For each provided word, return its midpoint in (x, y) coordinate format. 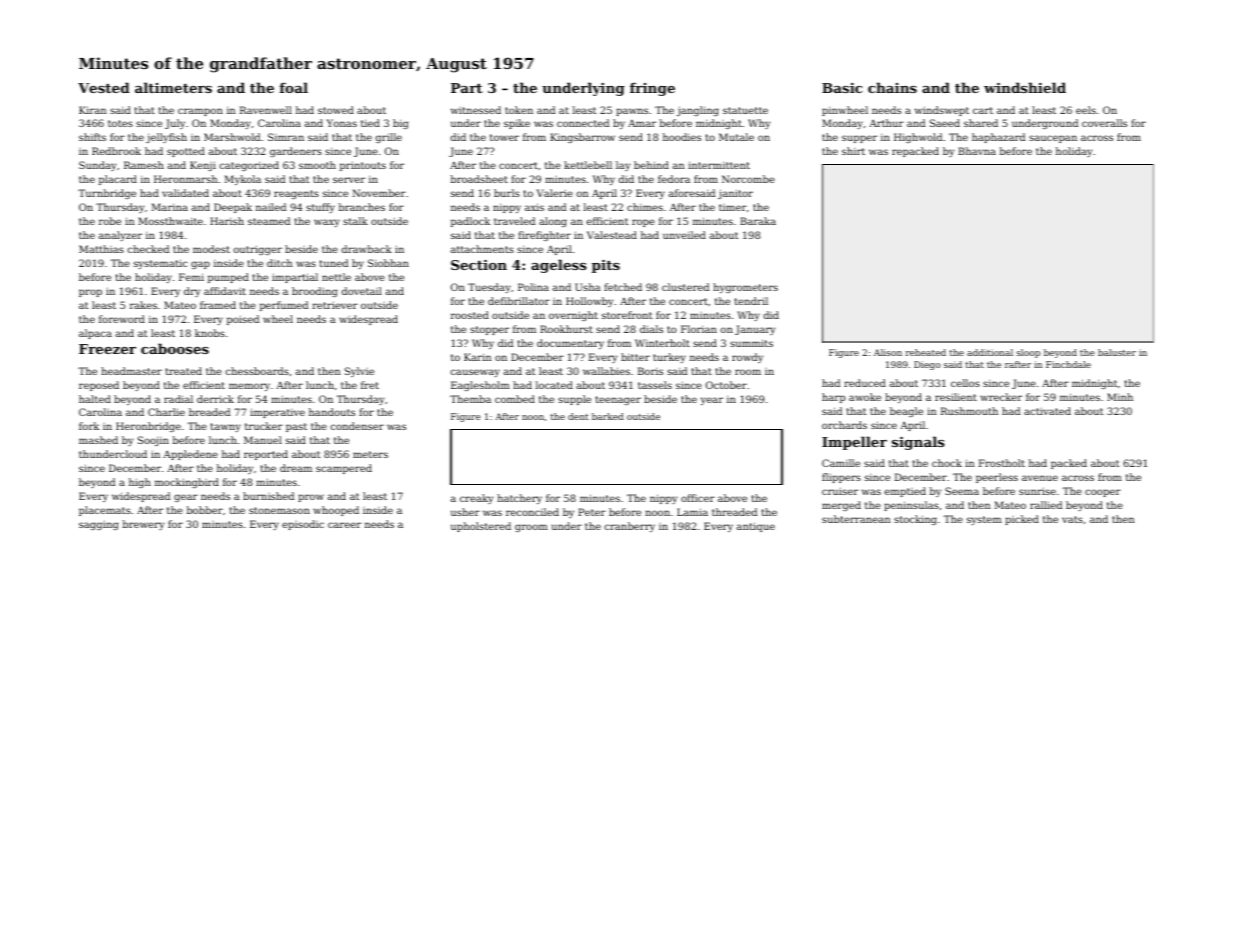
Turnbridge (107, 194)
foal (293, 87)
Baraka (758, 221)
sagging (98, 525)
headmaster (131, 371)
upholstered (481, 527)
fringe (652, 89)
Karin (477, 357)
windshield (1025, 87)
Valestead (612, 235)
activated (1047, 411)
